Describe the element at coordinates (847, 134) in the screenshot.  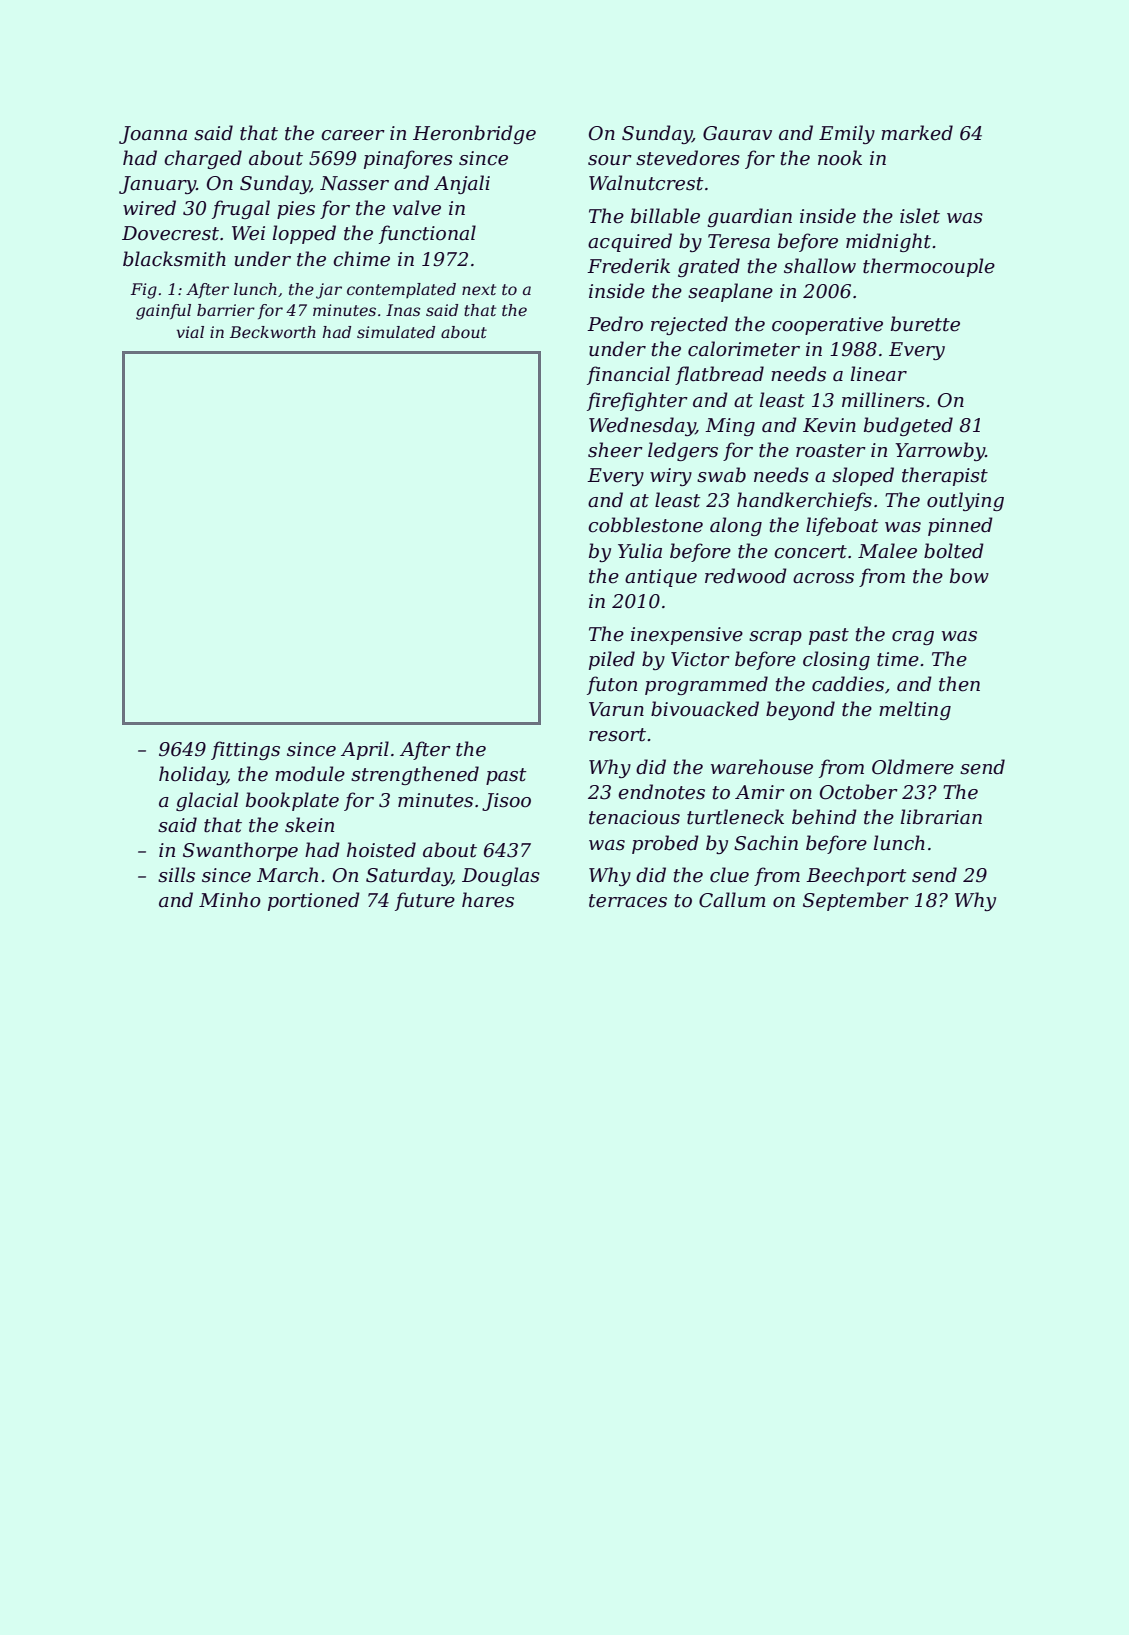
I see `Emily` at that location.
